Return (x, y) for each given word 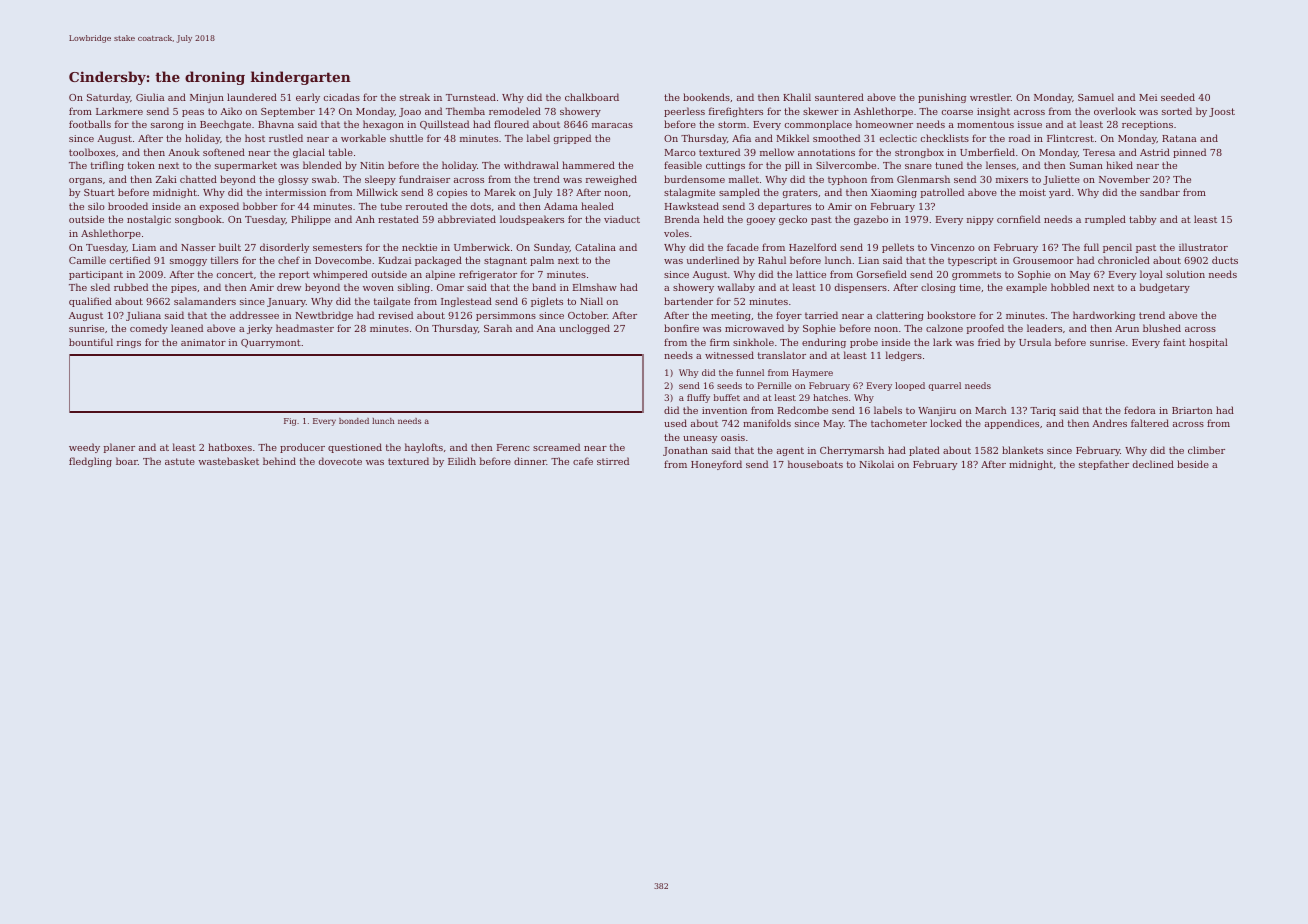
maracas (612, 125)
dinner (530, 461)
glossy (293, 180)
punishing (942, 98)
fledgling (90, 462)
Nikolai (876, 464)
